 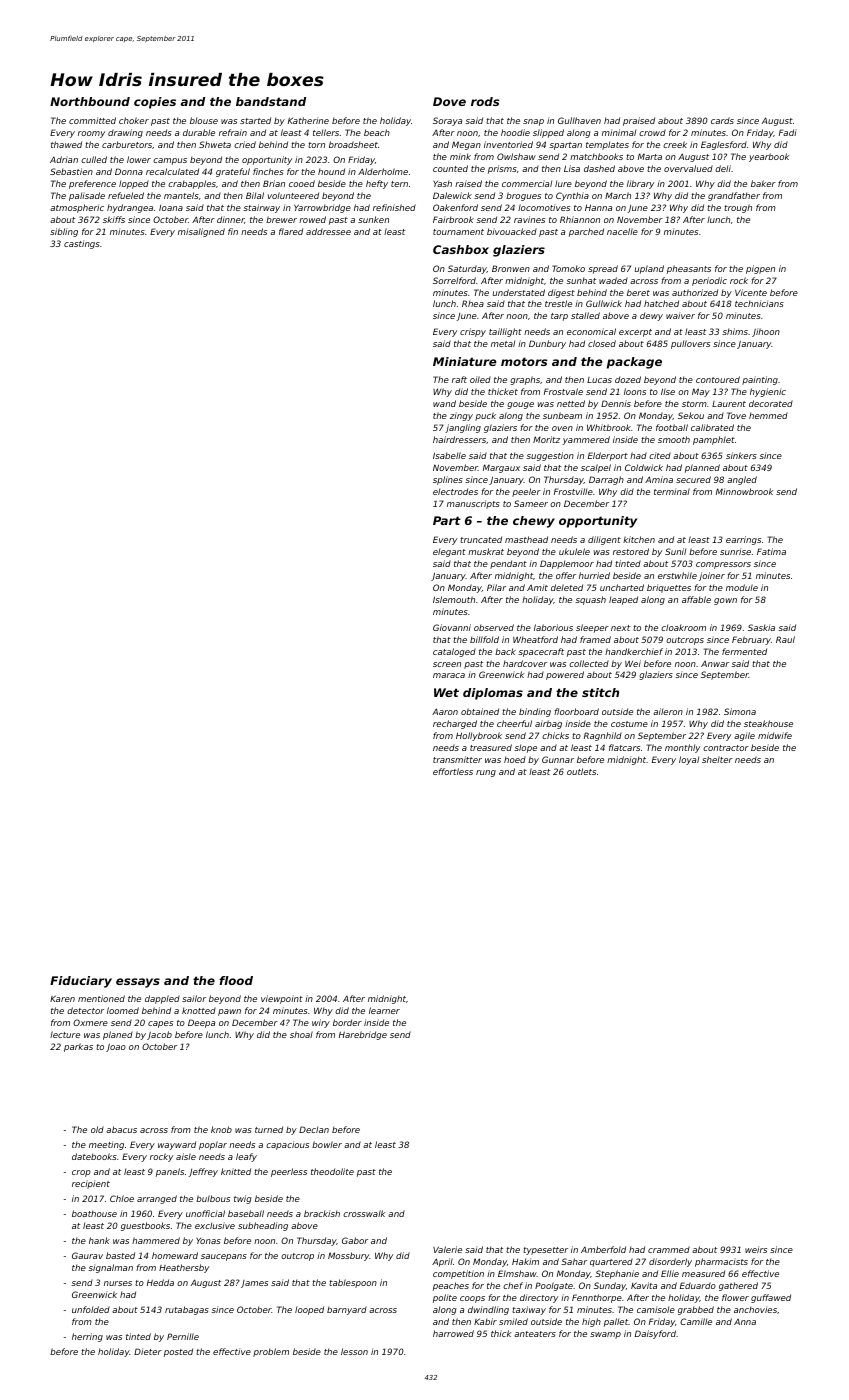 What do you see at coordinates (90, 101) in the document?
I see `Northbound` at bounding box center [90, 101].
